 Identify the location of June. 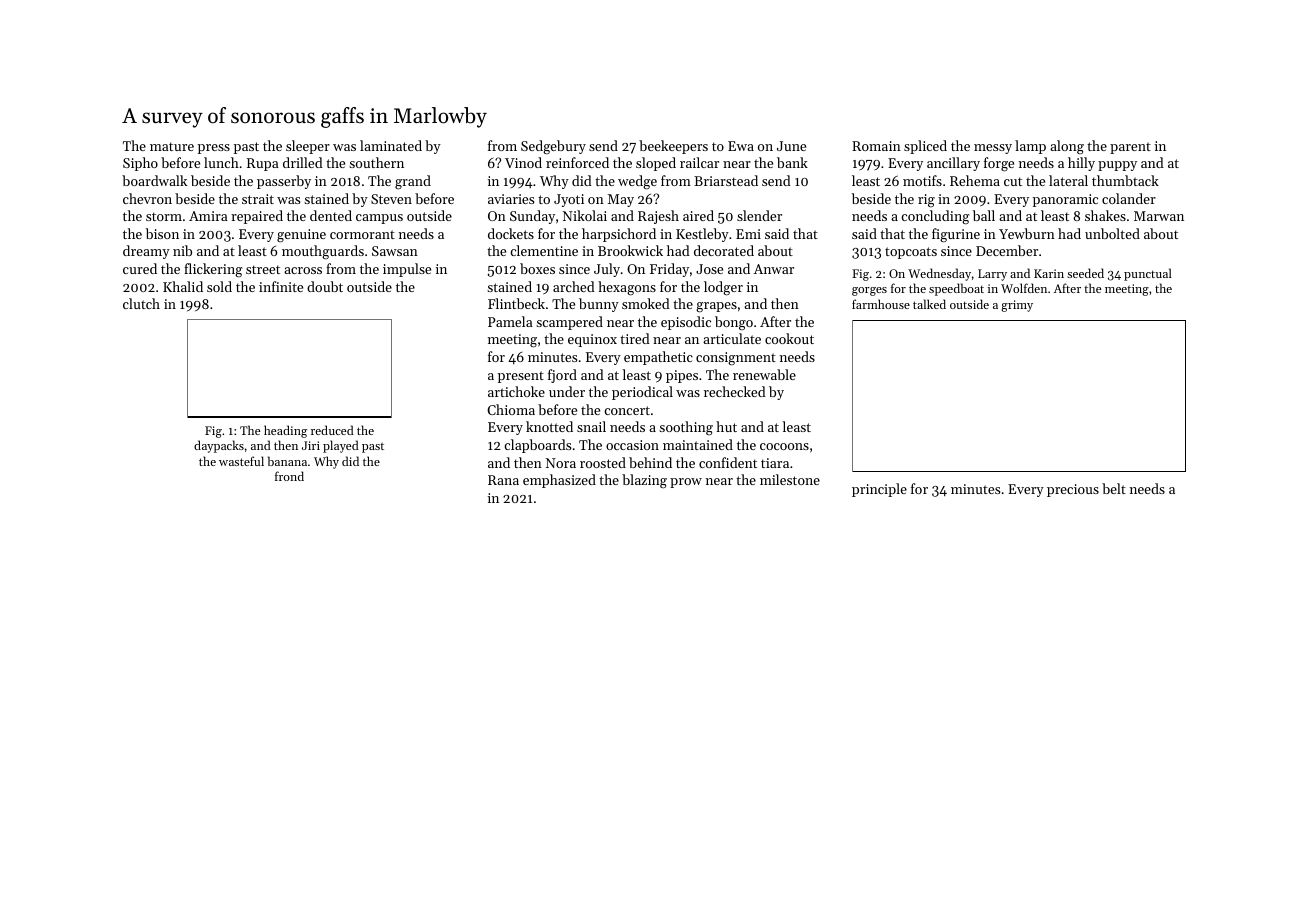
(791, 146).
